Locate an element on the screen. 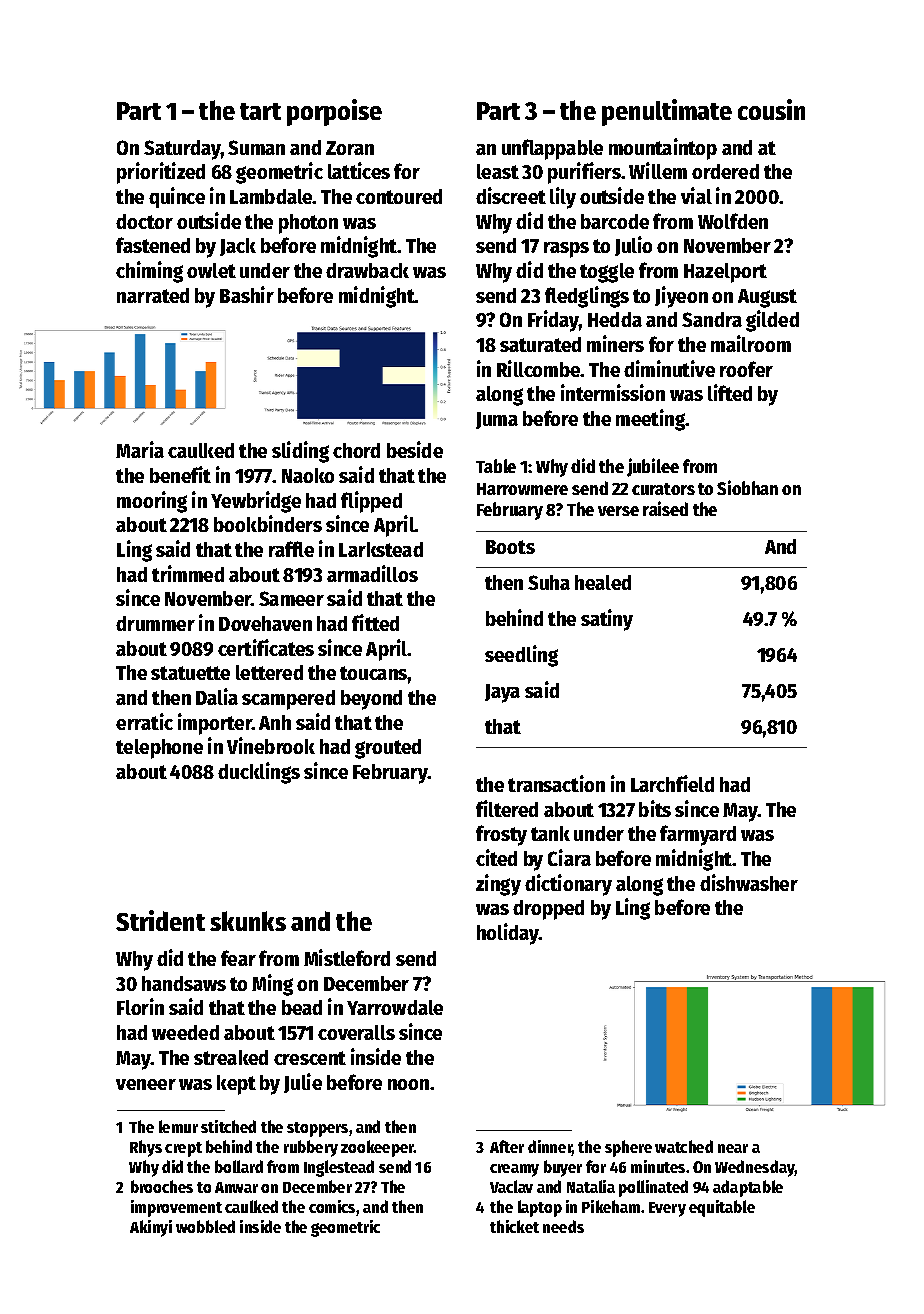 The width and height of the screenshot is (924, 1314). toucans is located at coordinates (374, 673).
